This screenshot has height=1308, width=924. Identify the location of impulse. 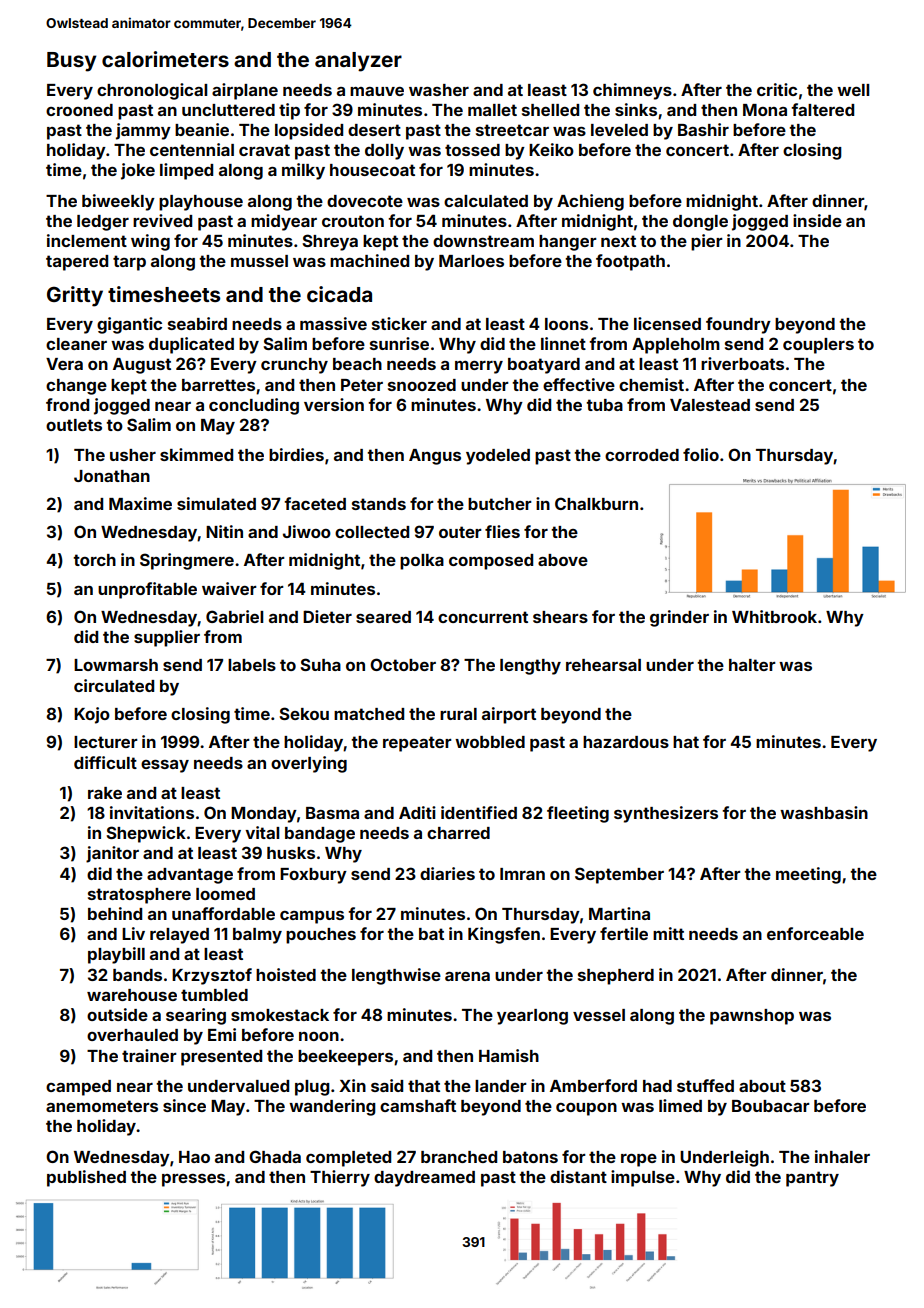
(643, 1178).
